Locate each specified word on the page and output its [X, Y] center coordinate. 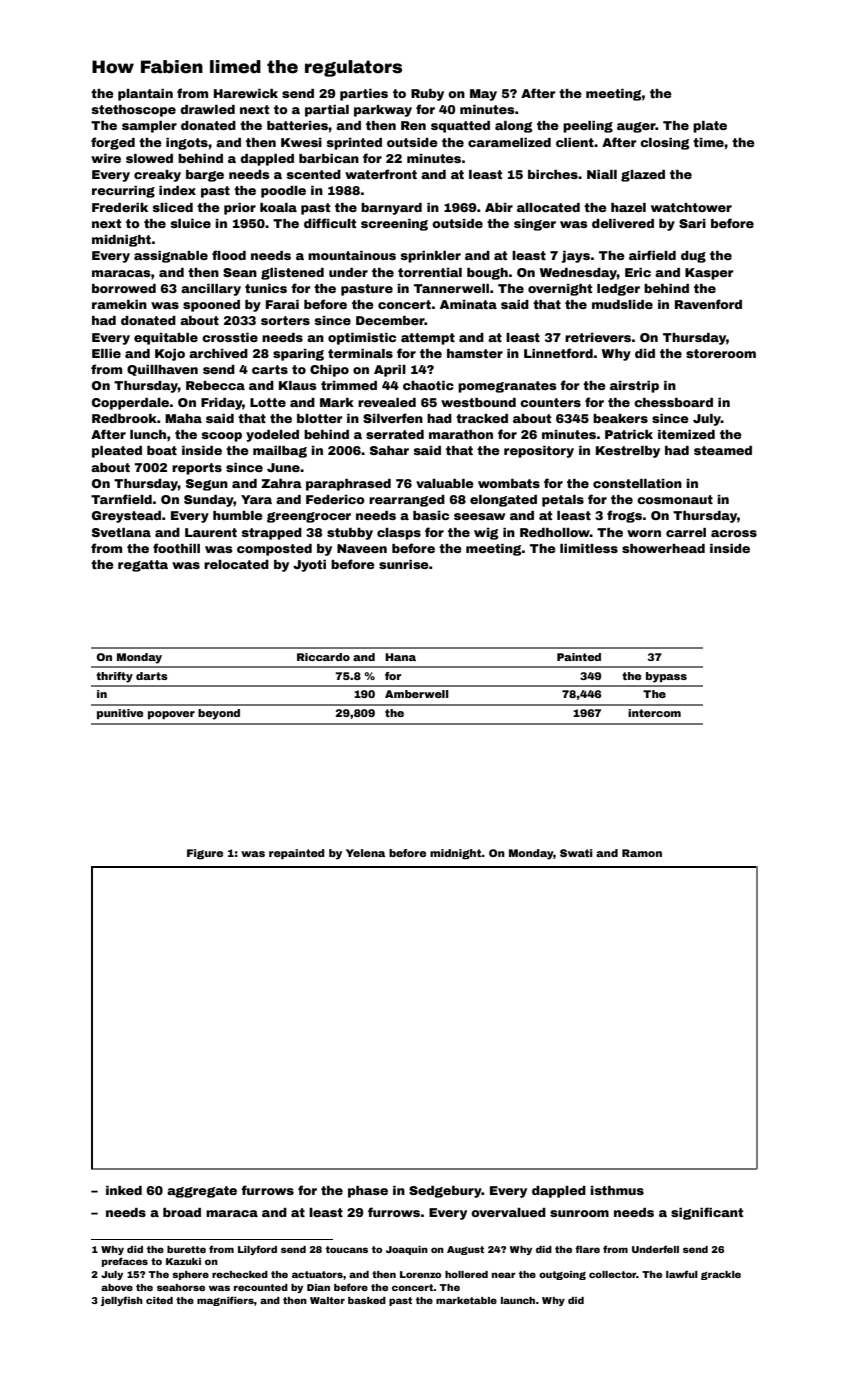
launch [518, 1300]
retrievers [598, 337]
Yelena [365, 853]
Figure [205, 854]
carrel [686, 532]
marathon [461, 434]
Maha [183, 418]
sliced [173, 207]
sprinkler [431, 257]
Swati [576, 853]
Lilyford [257, 1250]
